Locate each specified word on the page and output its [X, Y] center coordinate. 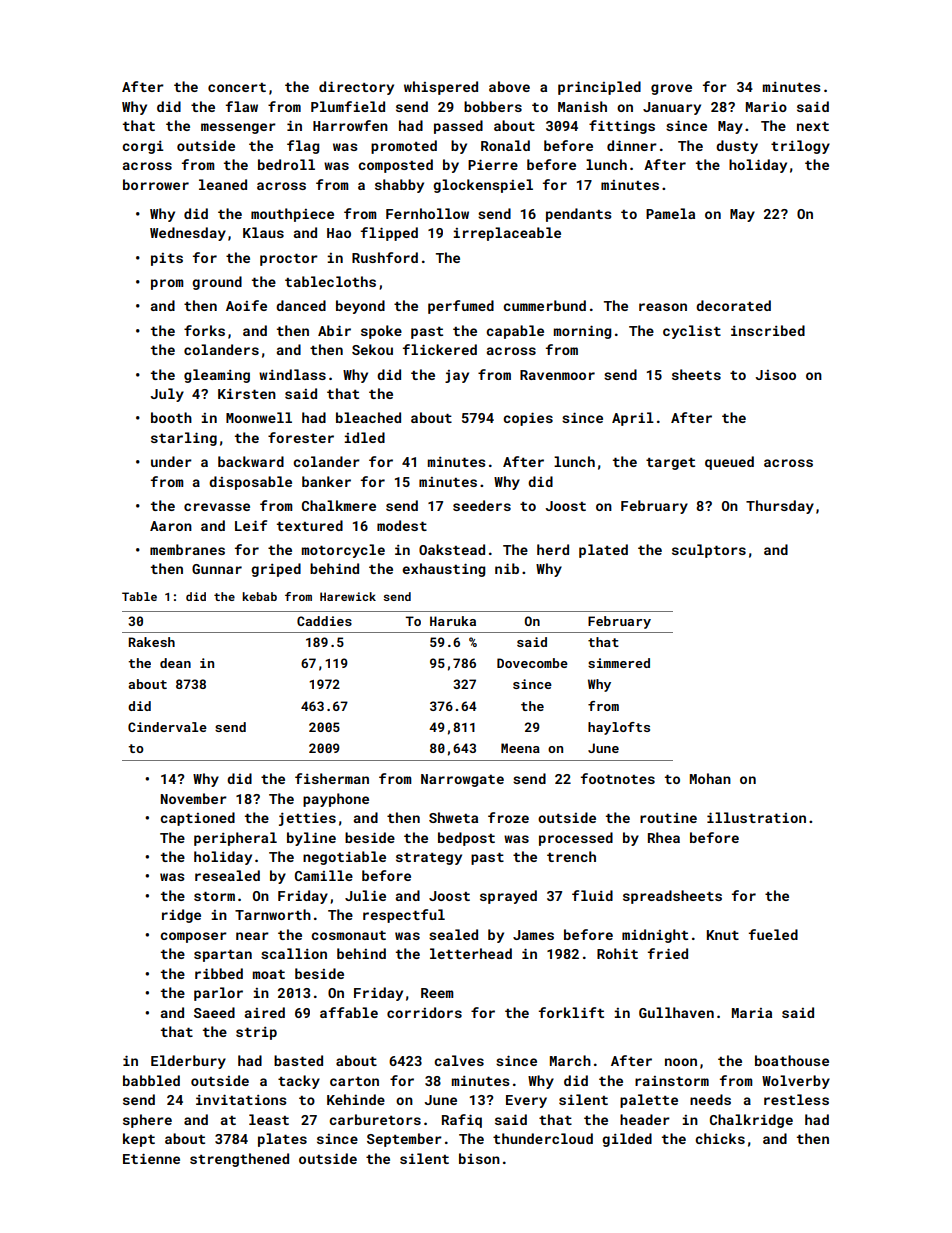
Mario [766, 106]
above [509, 86]
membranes [187, 549]
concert [237, 87]
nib [507, 568]
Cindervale [167, 727]
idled [364, 437]
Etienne [151, 1158]
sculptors [709, 551]
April [633, 419]
